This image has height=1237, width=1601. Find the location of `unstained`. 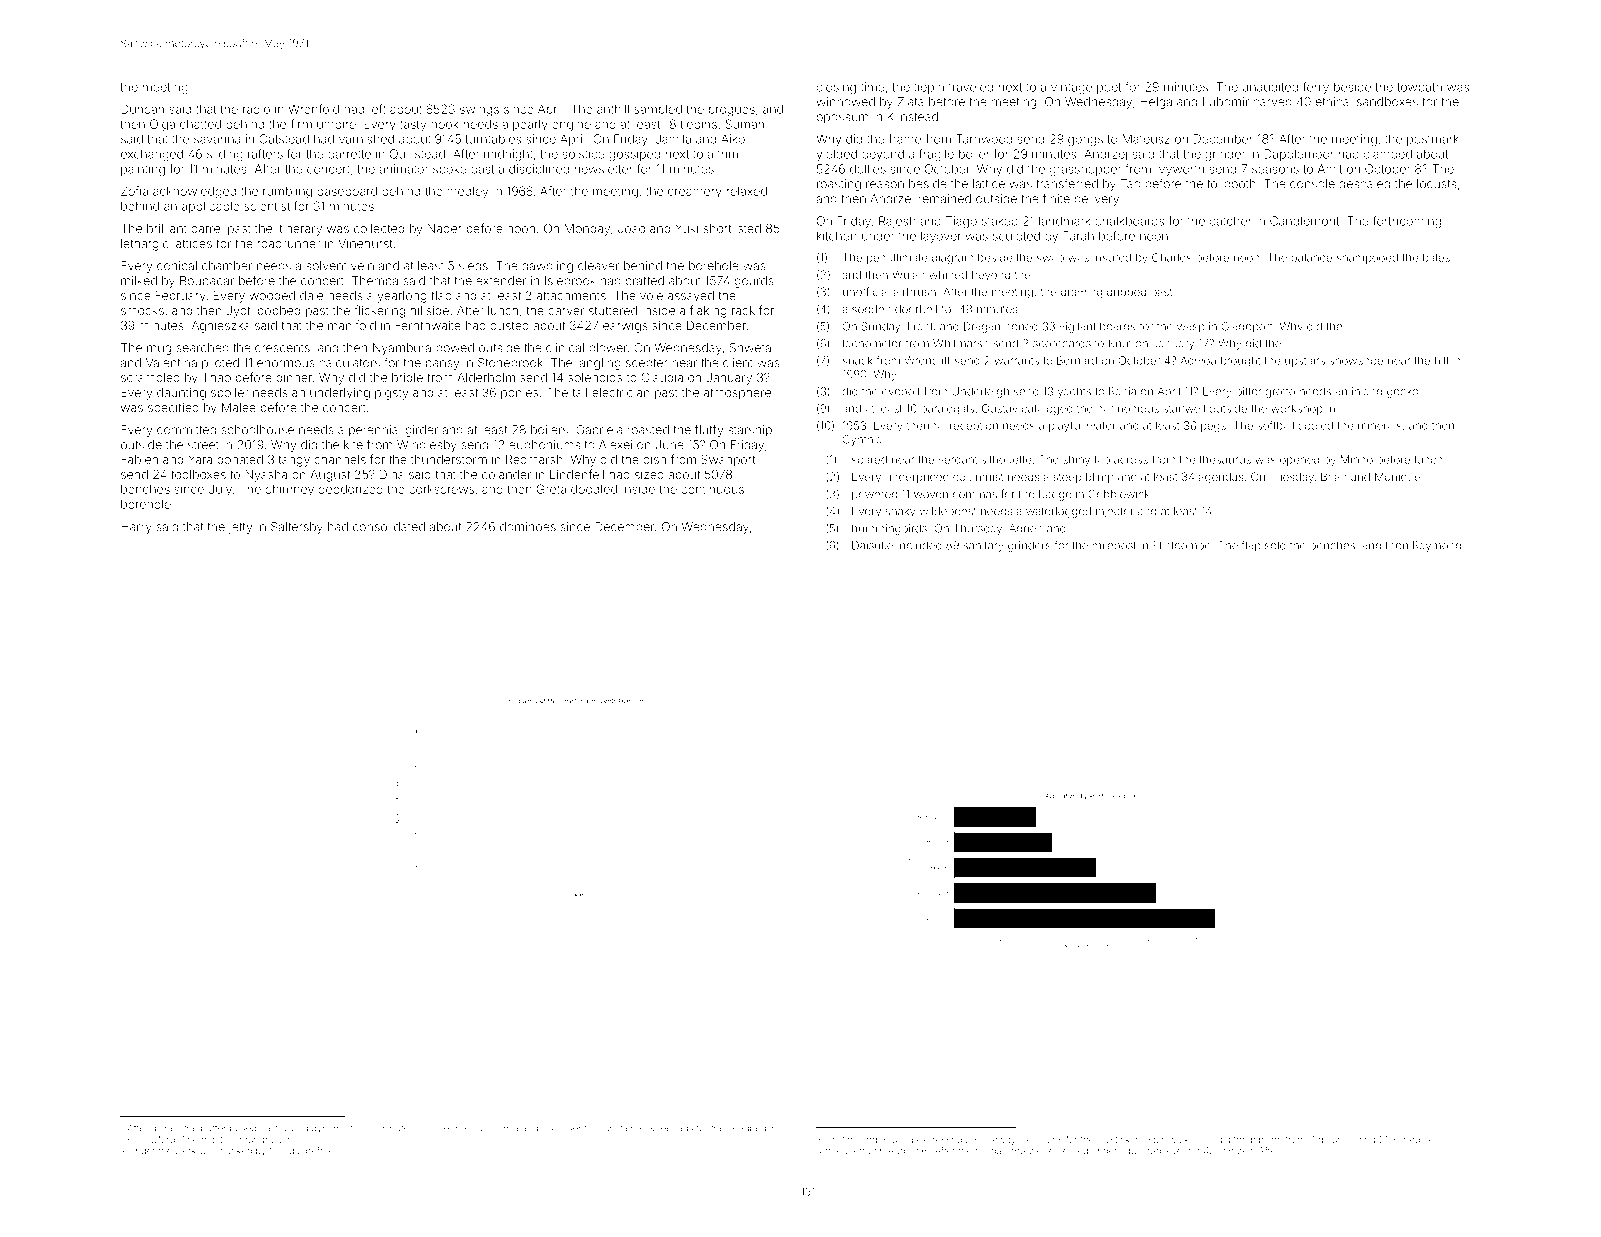

unstained is located at coordinates (626, 1128).
